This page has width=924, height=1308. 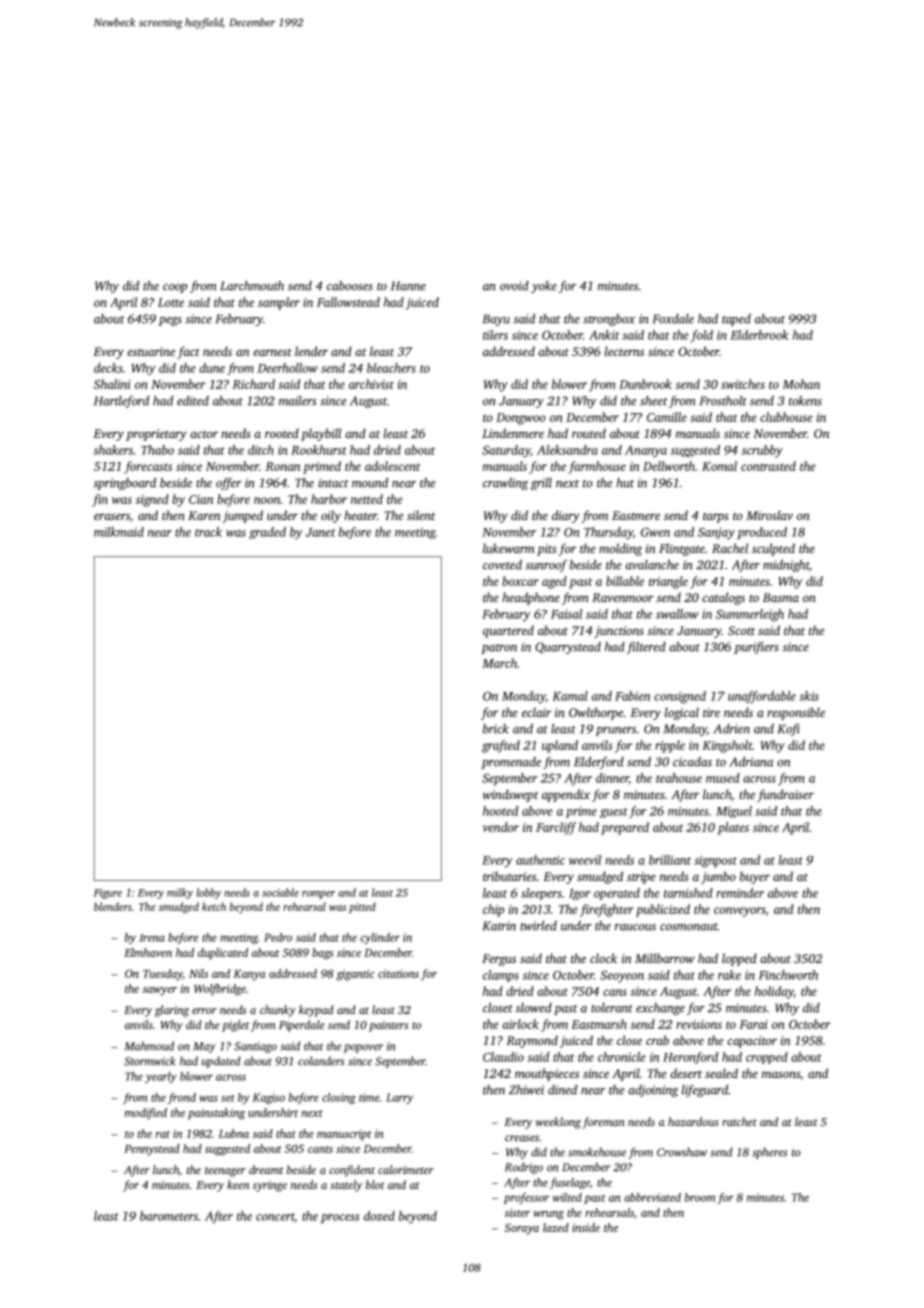 I want to click on Gwen, so click(x=655, y=532).
